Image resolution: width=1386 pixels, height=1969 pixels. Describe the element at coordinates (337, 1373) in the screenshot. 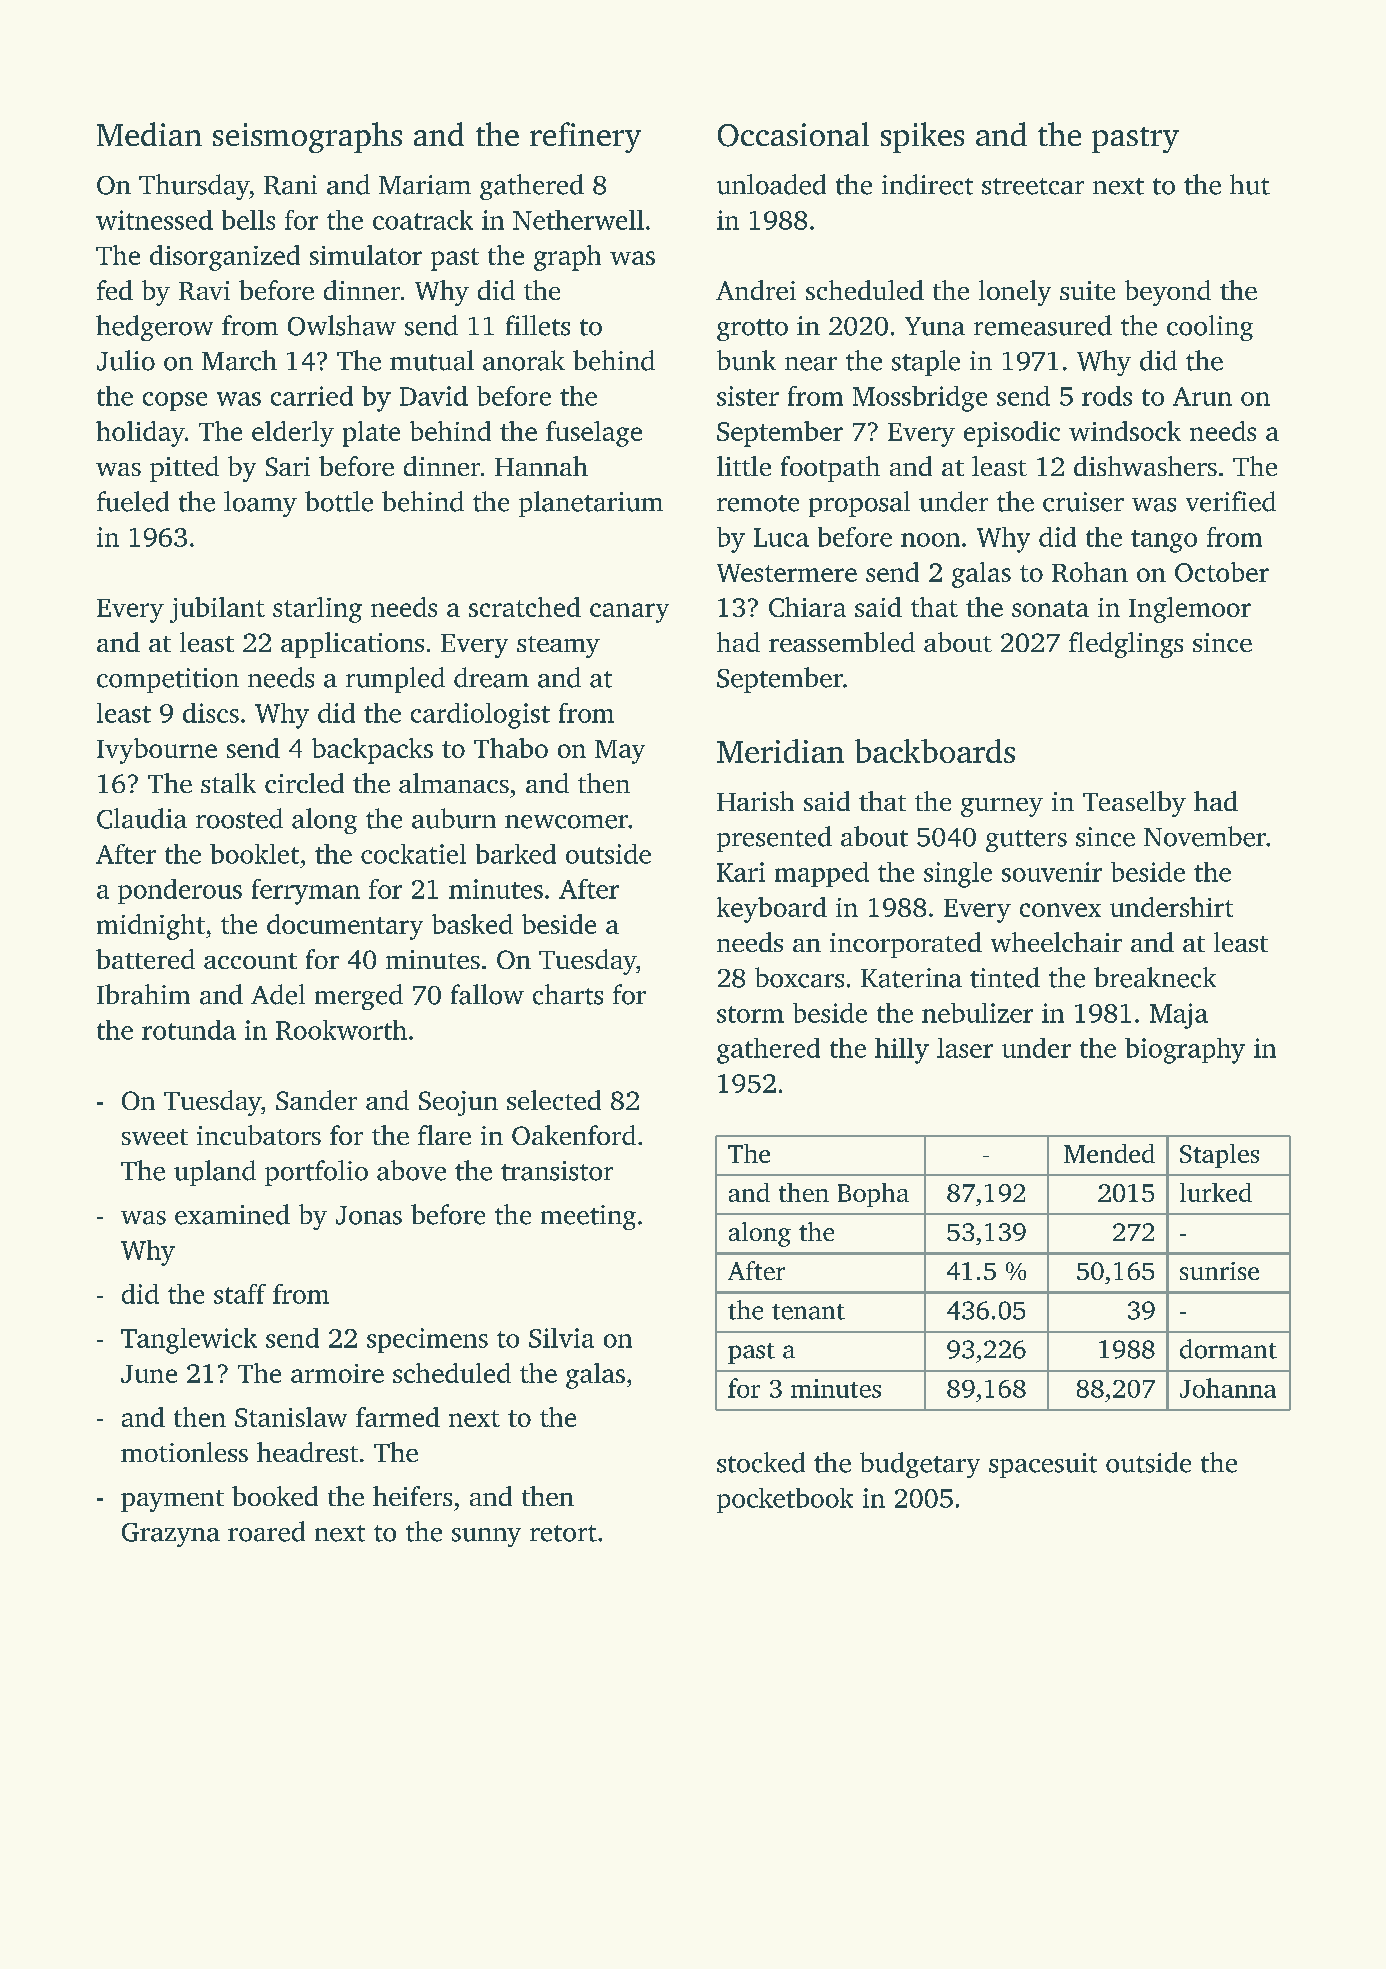

I see `armoire` at that location.
